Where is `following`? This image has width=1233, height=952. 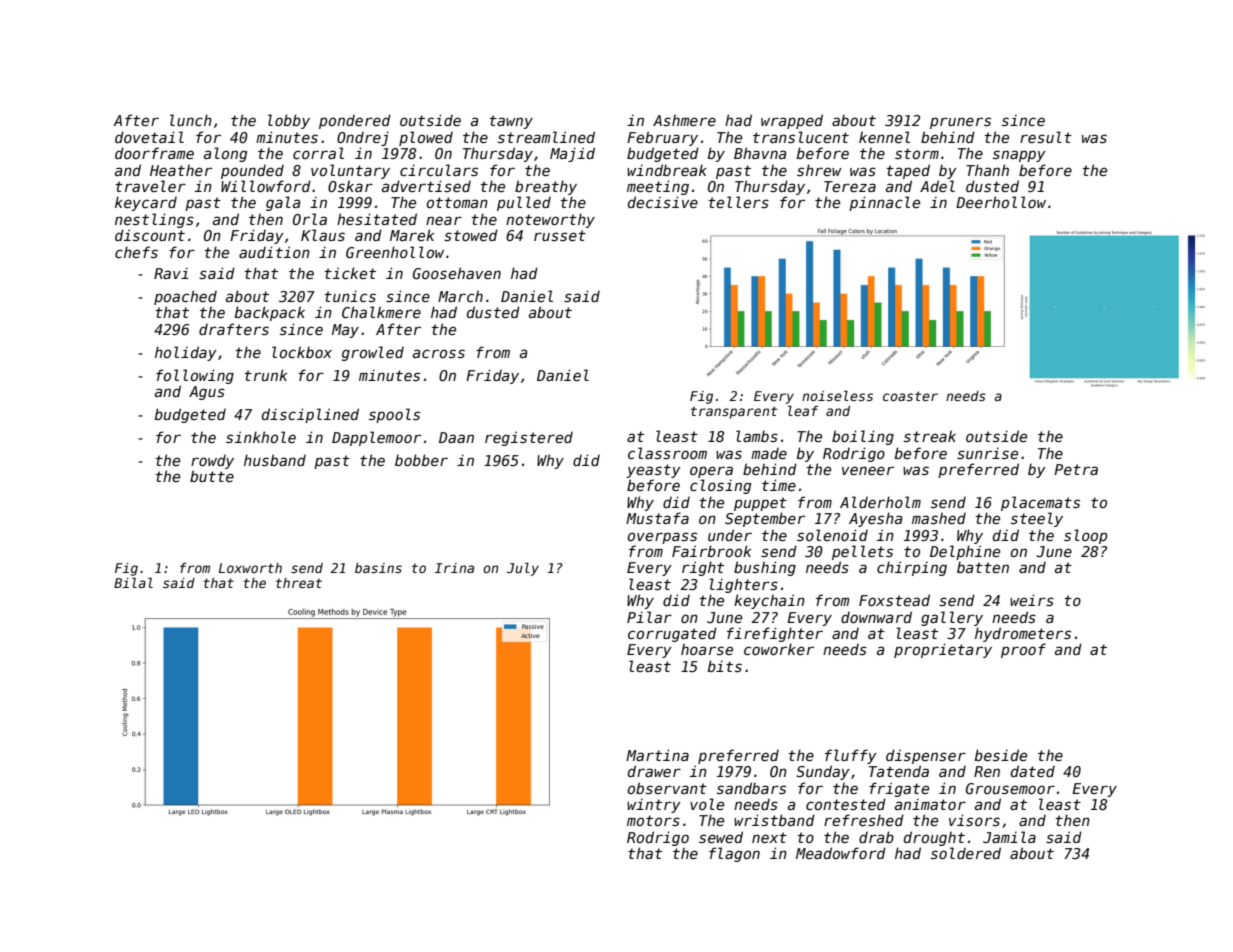
following is located at coordinates (195, 376).
